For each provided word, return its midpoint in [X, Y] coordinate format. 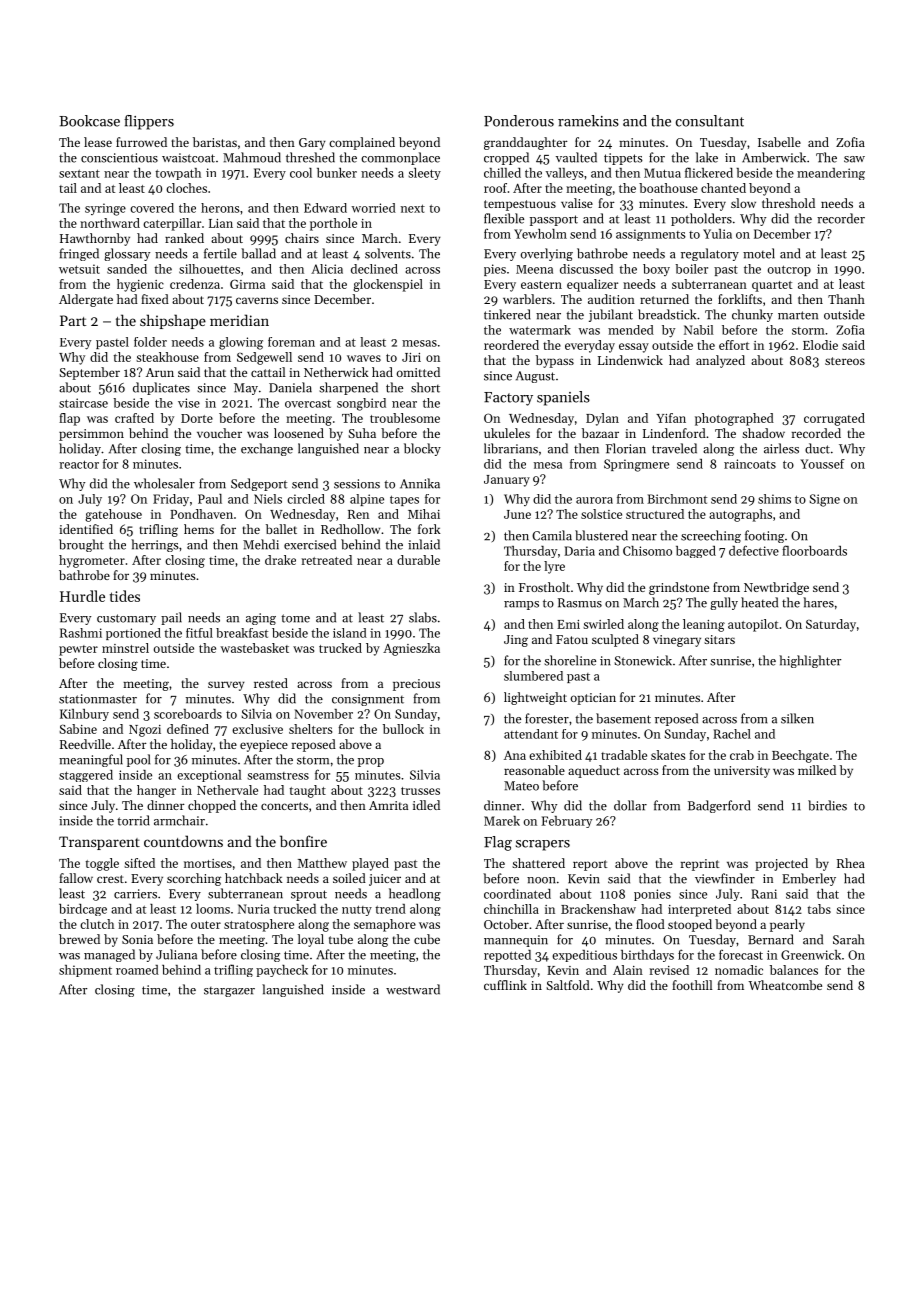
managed [109, 955]
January [507, 481]
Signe [825, 500]
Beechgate [800, 756]
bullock [403, 729]
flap [69, 419]
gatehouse [113, 515]
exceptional [209, 776]
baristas [215, 142]
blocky [422, 449]
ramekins [588, 121]
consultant [710, 121]
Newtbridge [776, 588]
